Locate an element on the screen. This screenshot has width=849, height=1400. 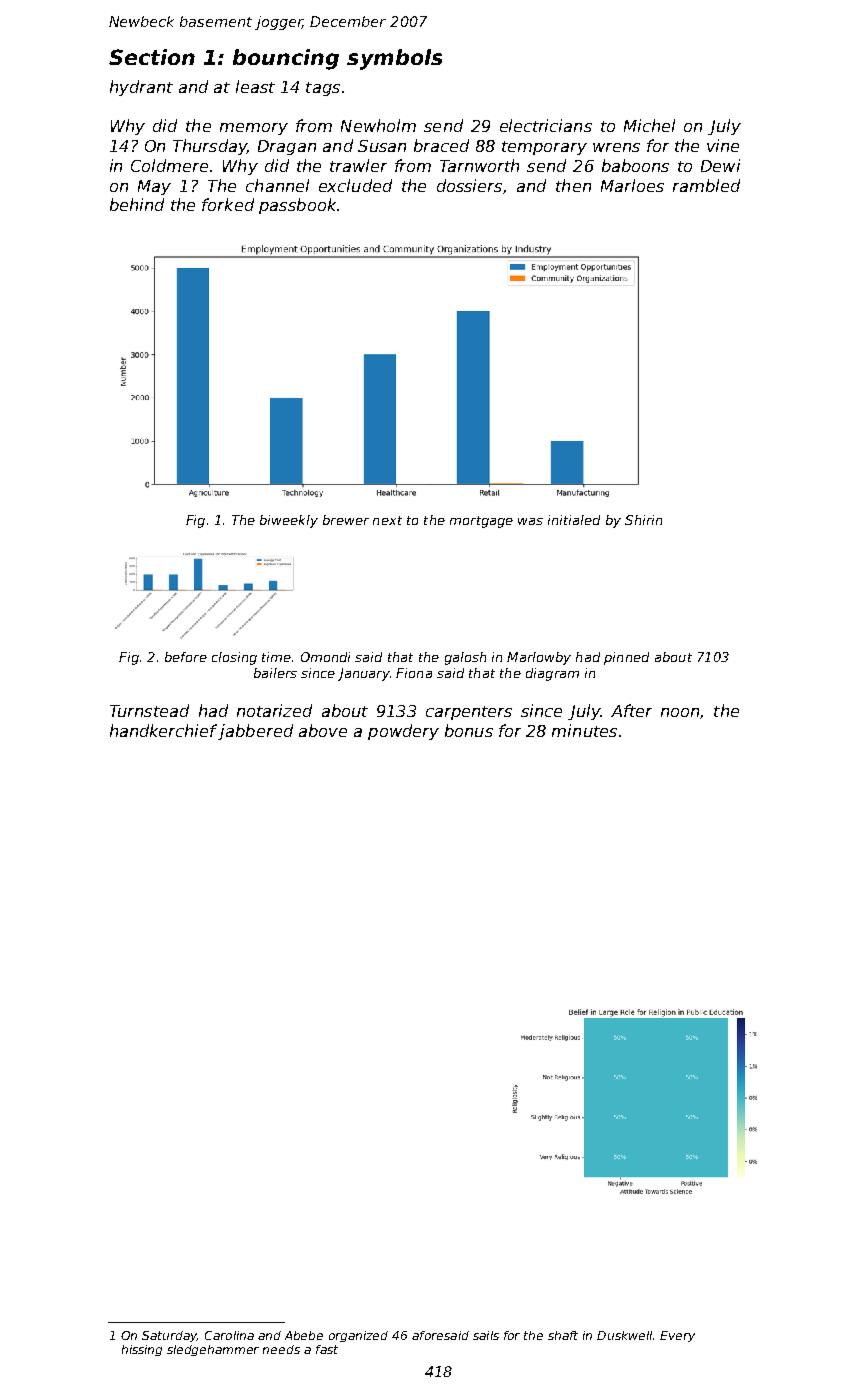
before is located at coordinates (186, 657).
